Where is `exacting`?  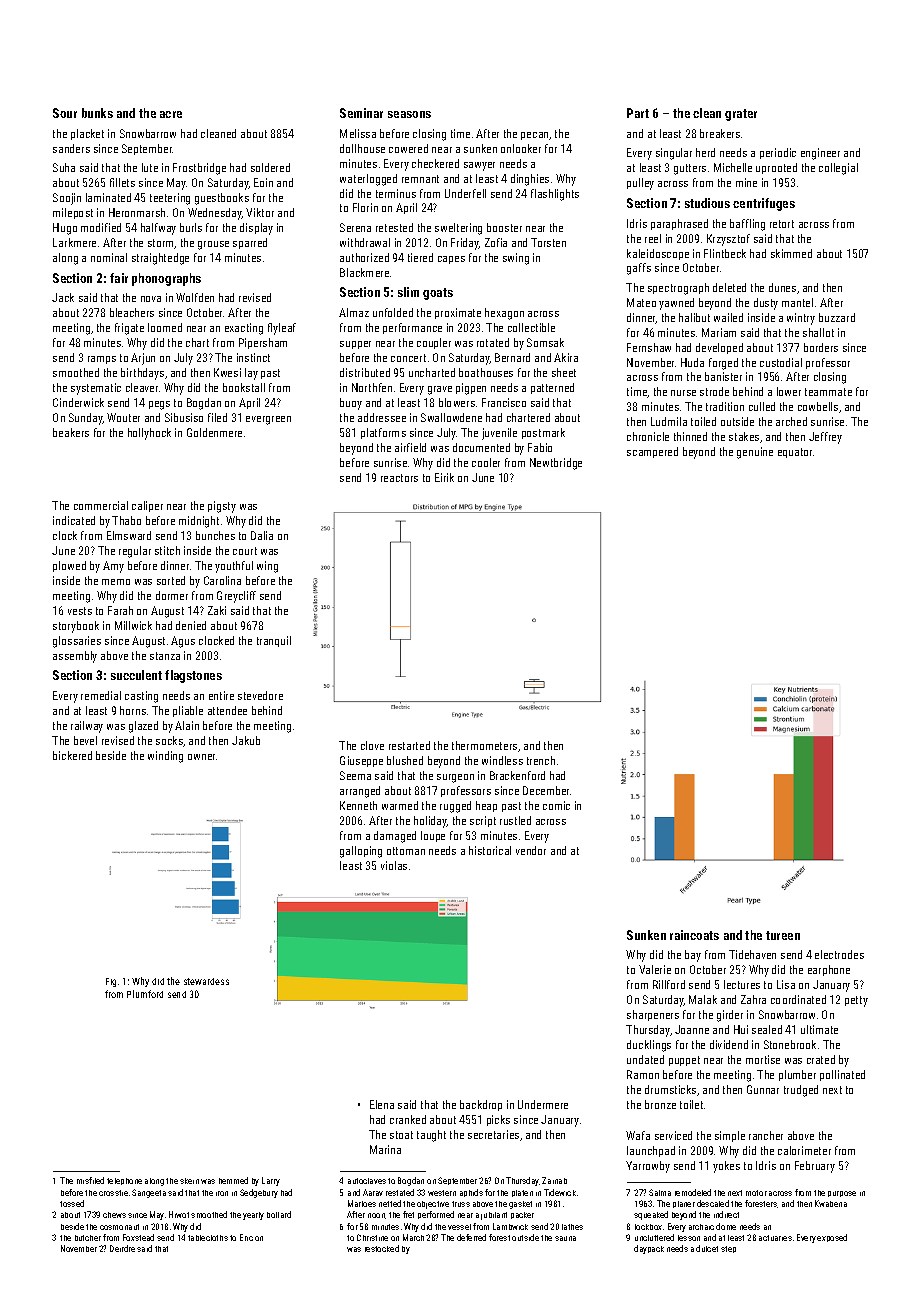
exacting is located at coordinates (244, 329).
